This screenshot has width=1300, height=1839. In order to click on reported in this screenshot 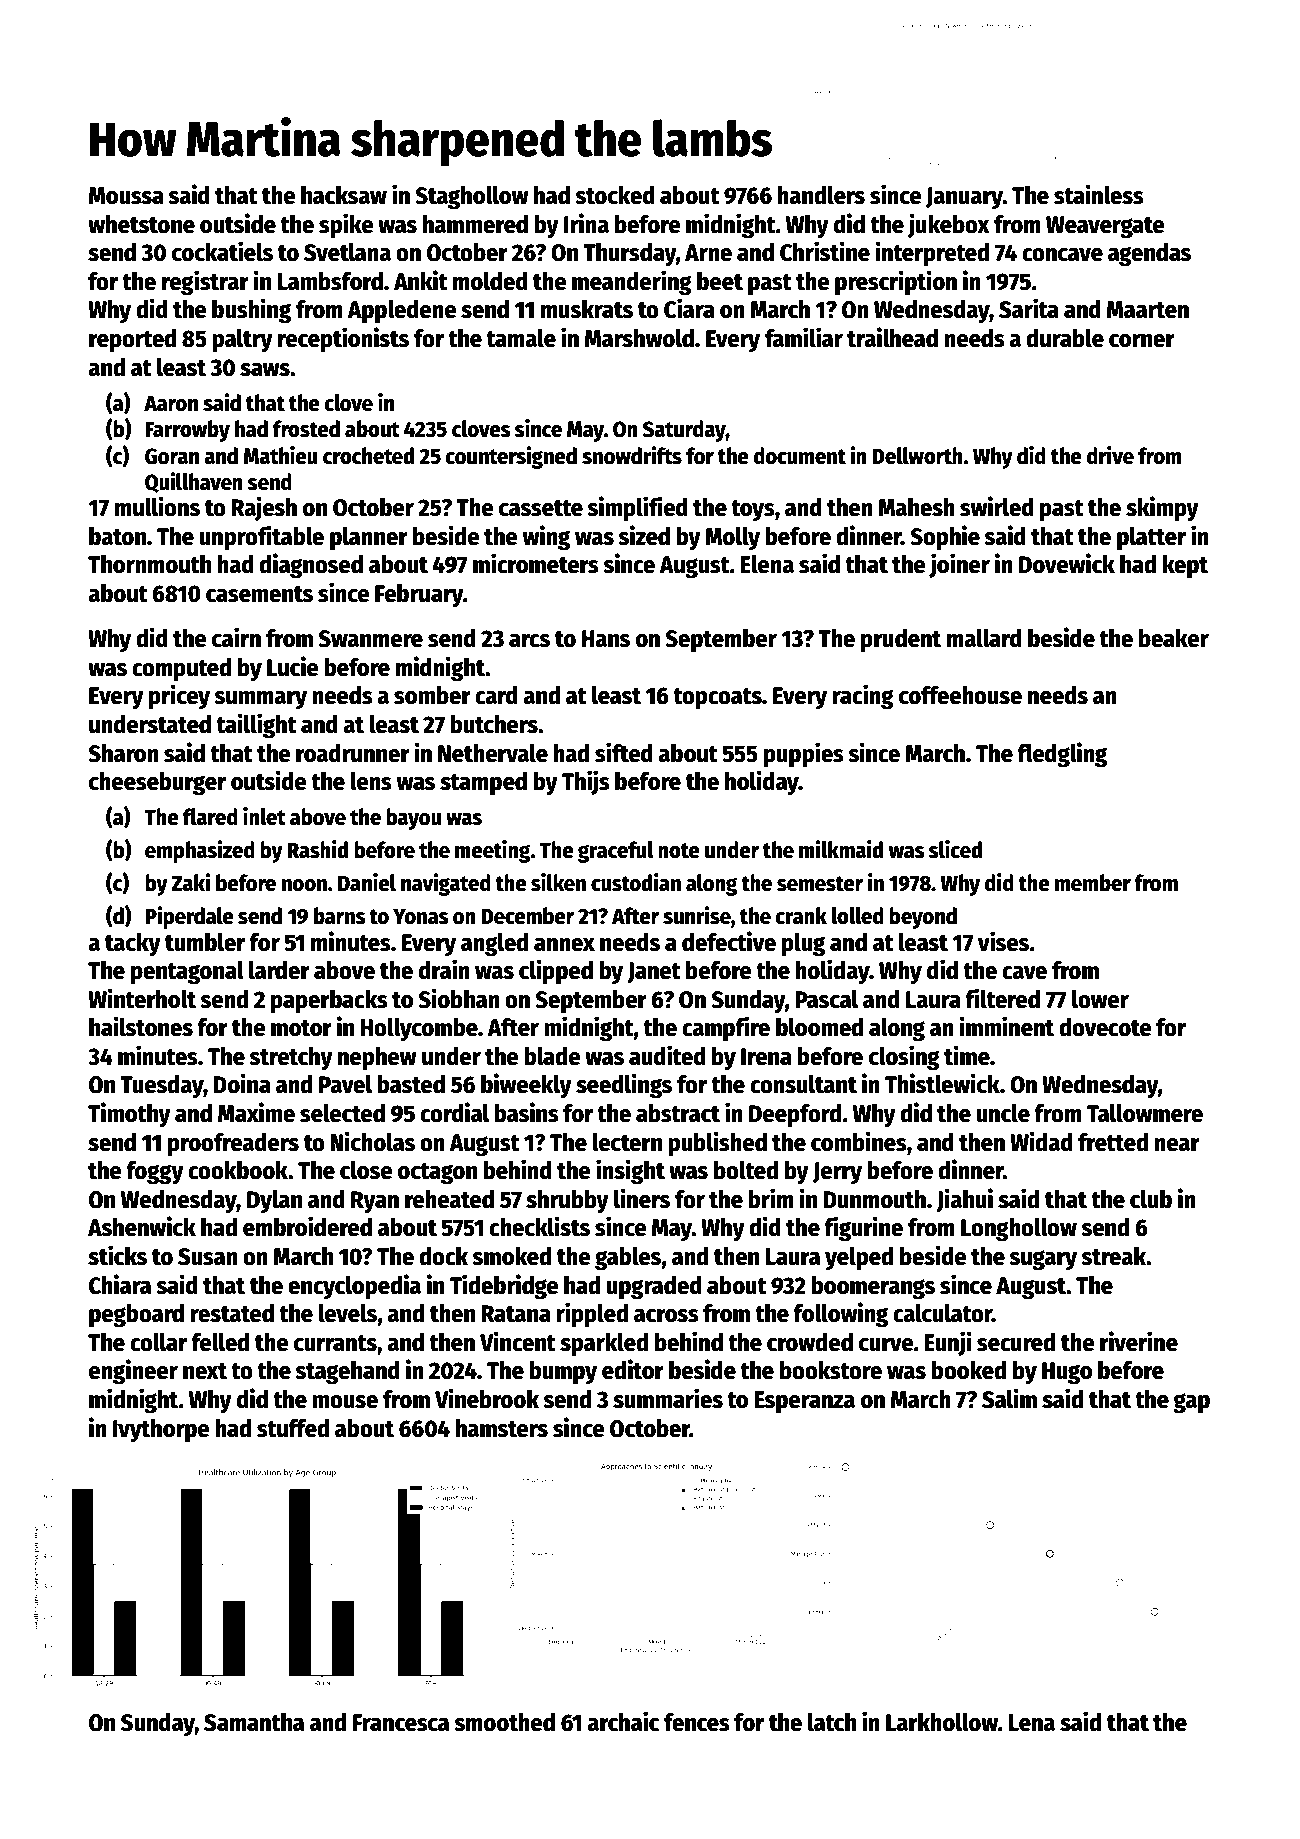, I will do `click(132, 340)`.
